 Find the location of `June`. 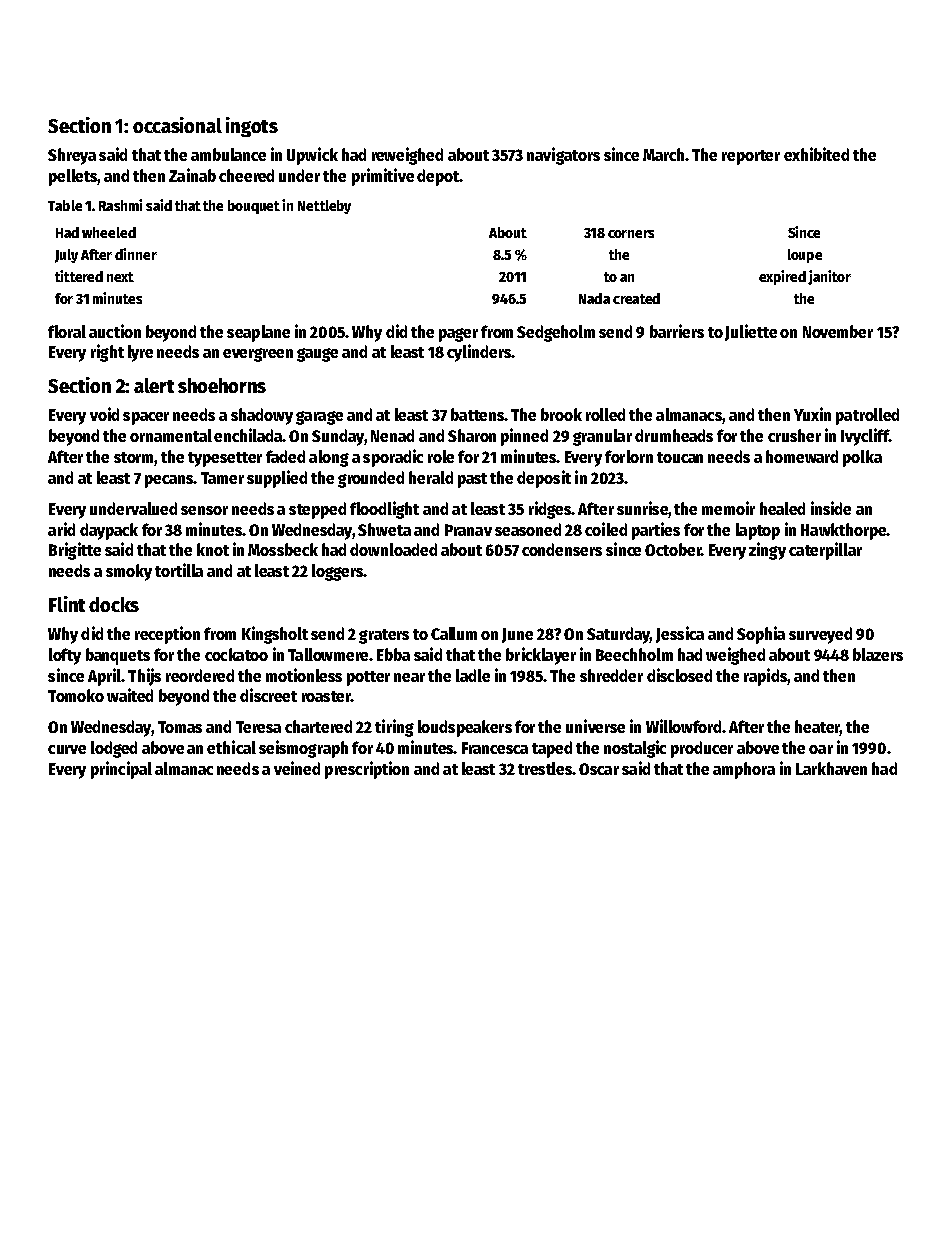

June is located at coordinates (517, 635).
